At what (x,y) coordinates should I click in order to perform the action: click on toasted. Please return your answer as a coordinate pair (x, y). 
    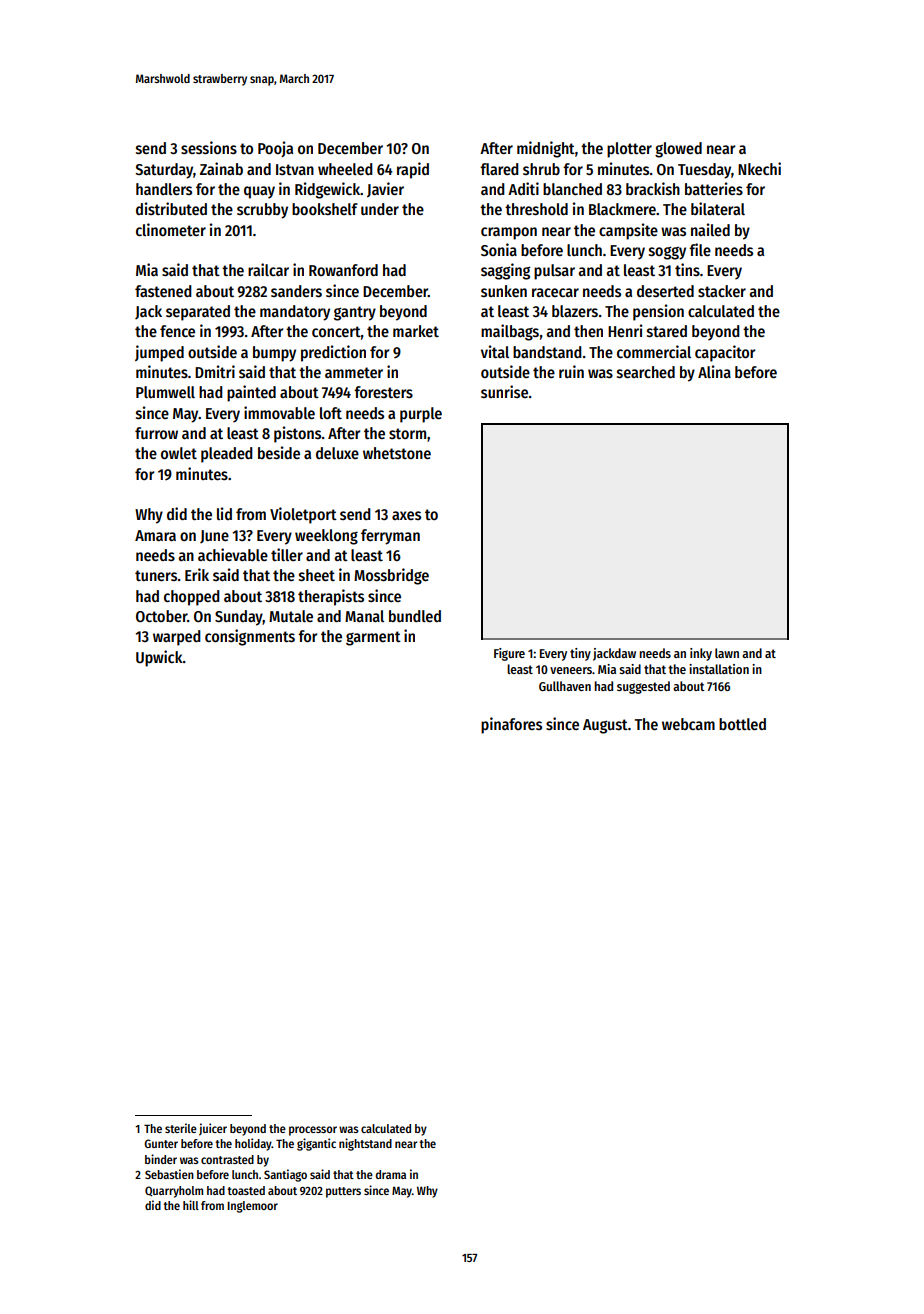
    Looking at the image, I should click on (246, 1190).
